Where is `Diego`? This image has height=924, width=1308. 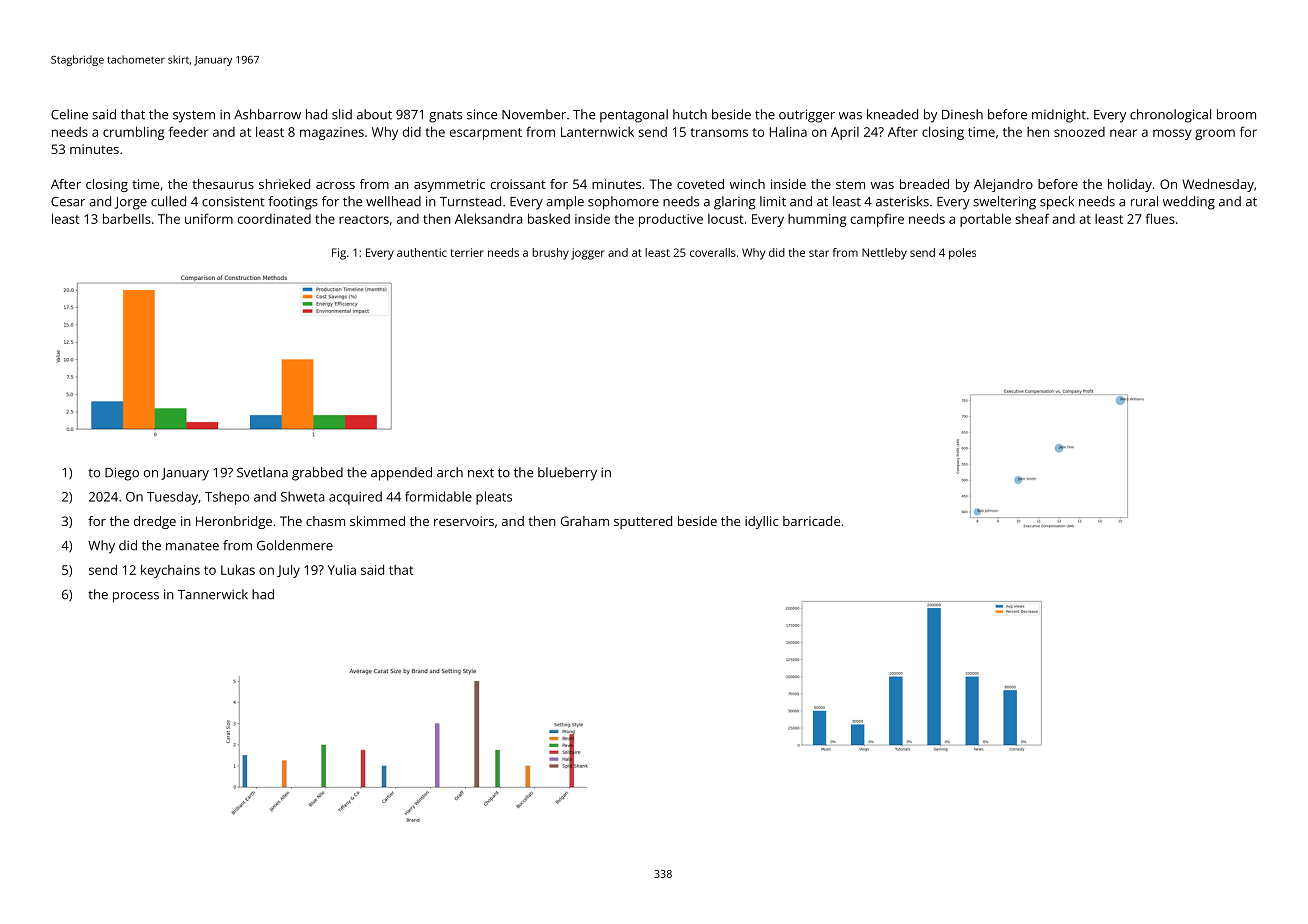
Diego is located at coordinates (122, 474).
